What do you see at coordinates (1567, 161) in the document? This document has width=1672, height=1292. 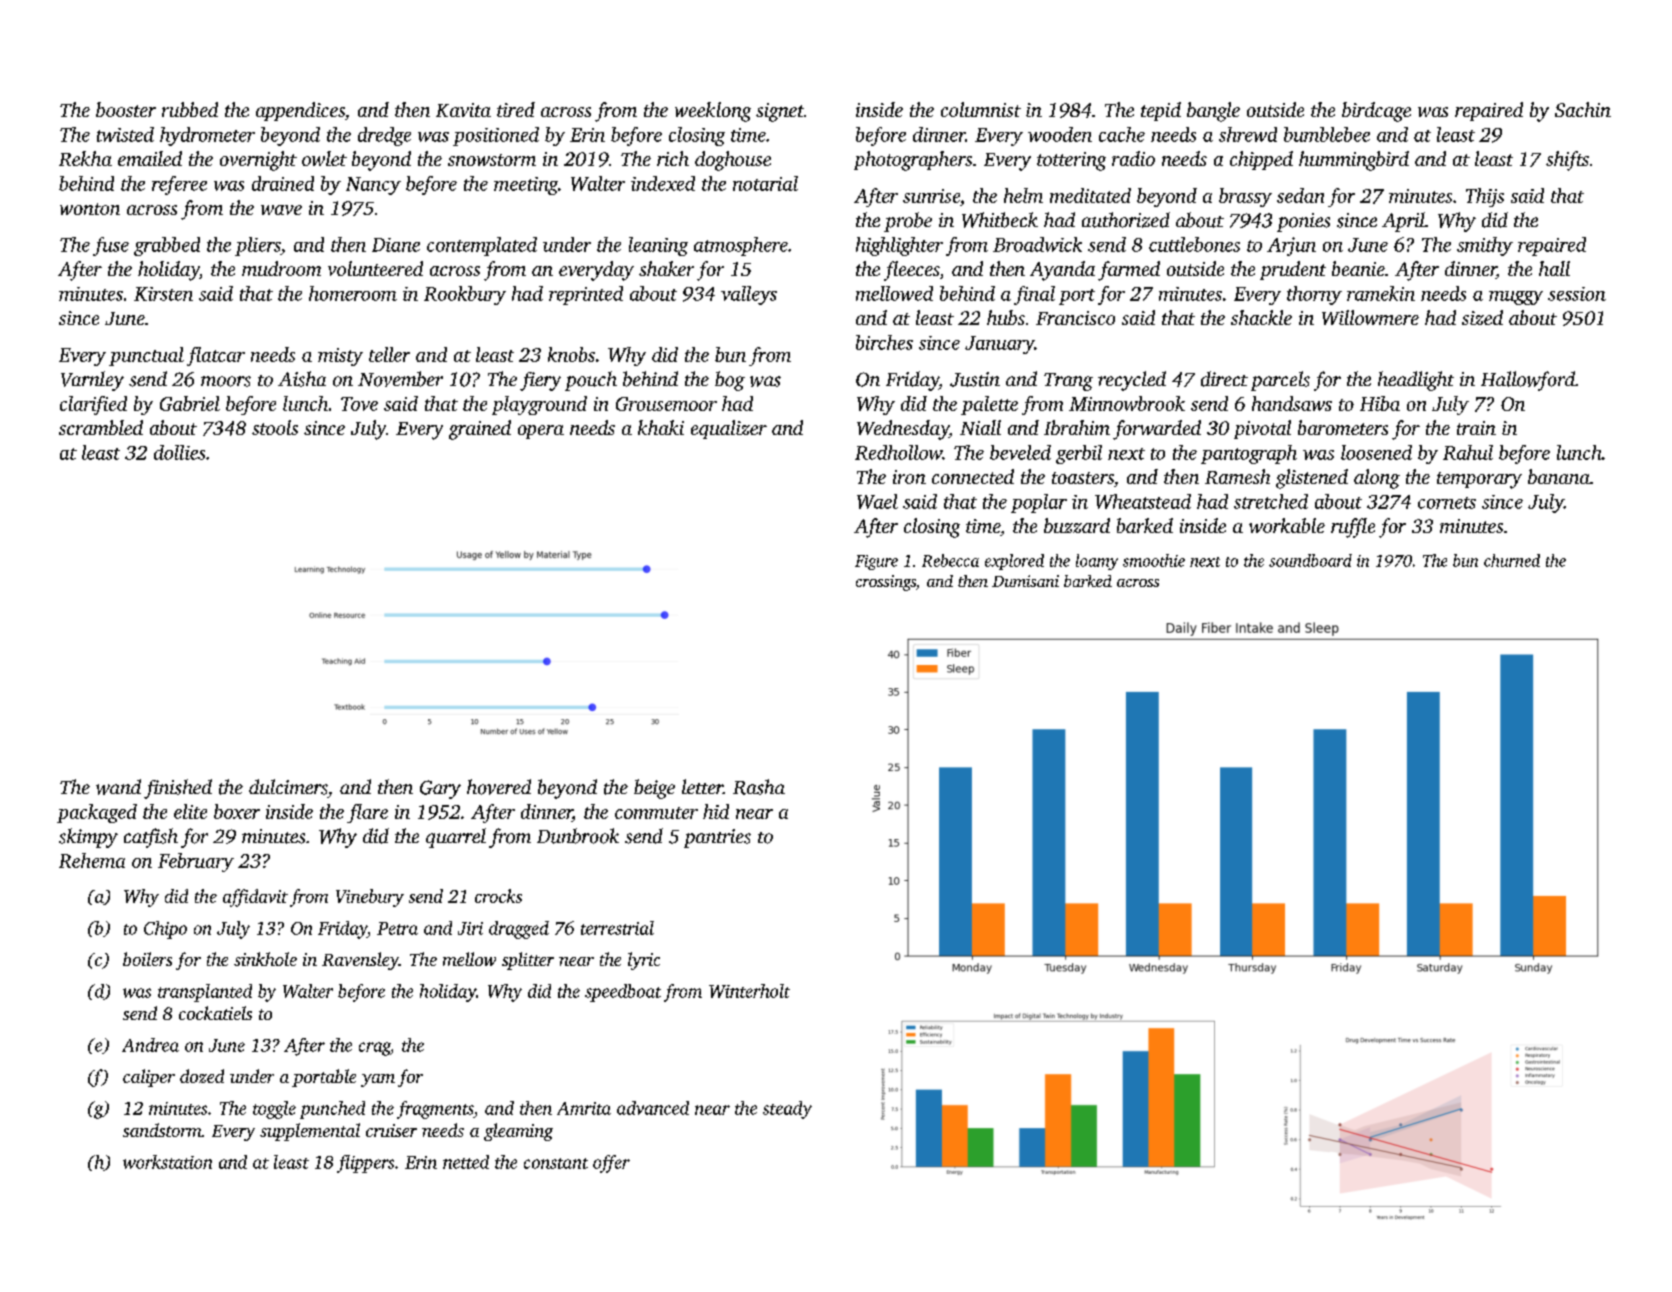 I see `shifts` at bounding box center [1567, 161].
